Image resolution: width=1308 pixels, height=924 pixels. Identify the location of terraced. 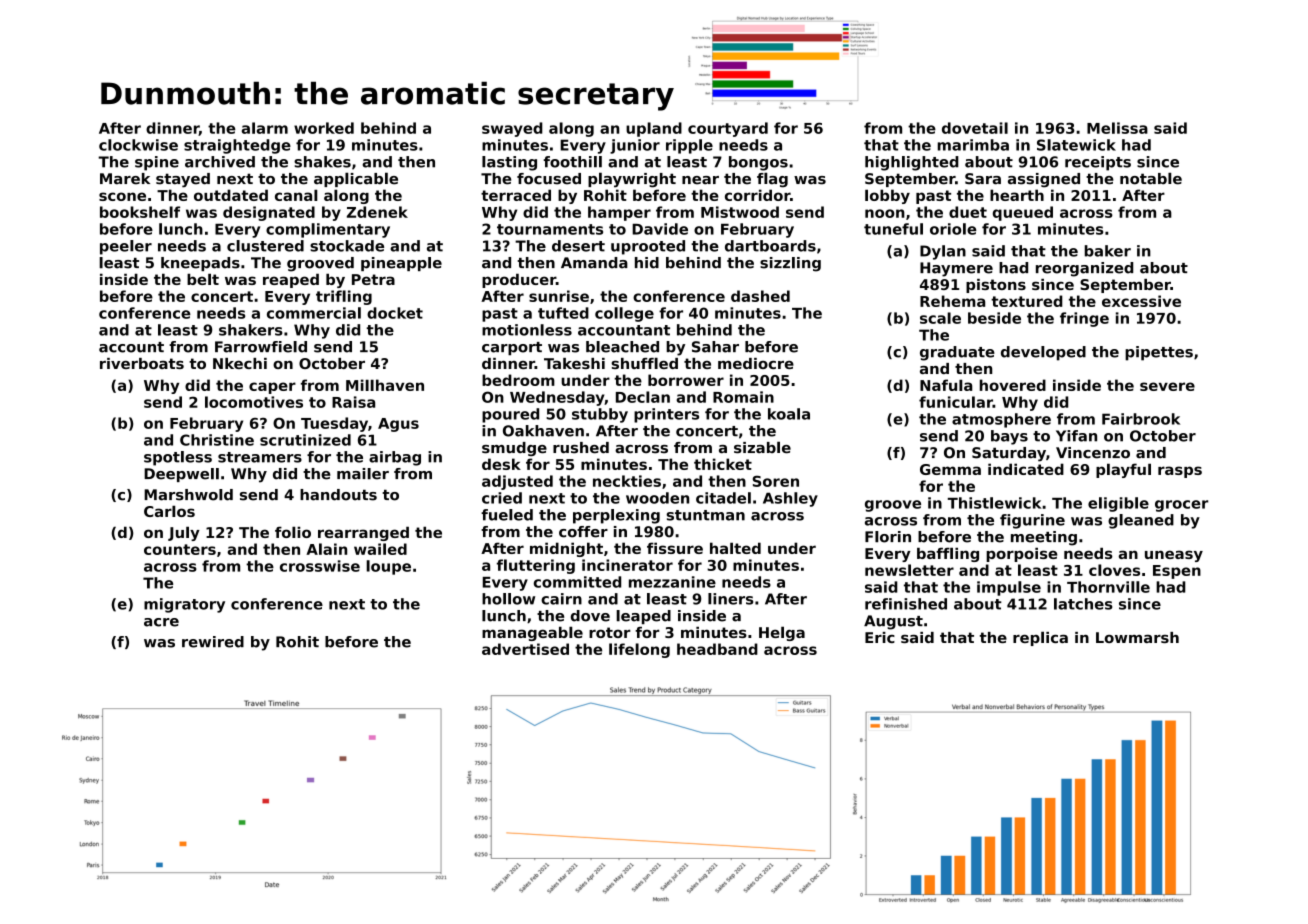
(516, 195).
